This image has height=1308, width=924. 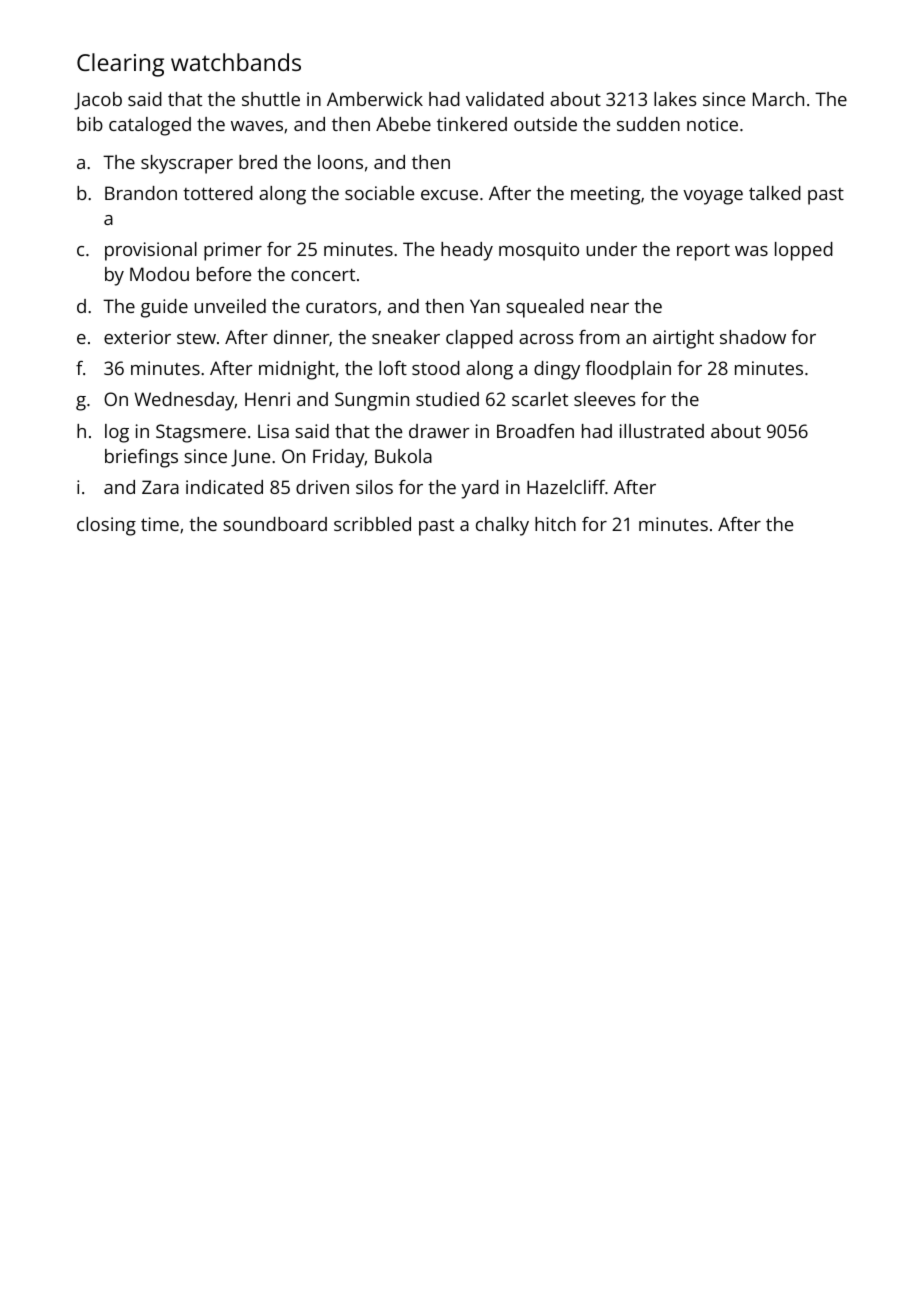 What do you see at coordinates (297, 370) in the image?
I see `midnight` at bounding box center [297, 370].
